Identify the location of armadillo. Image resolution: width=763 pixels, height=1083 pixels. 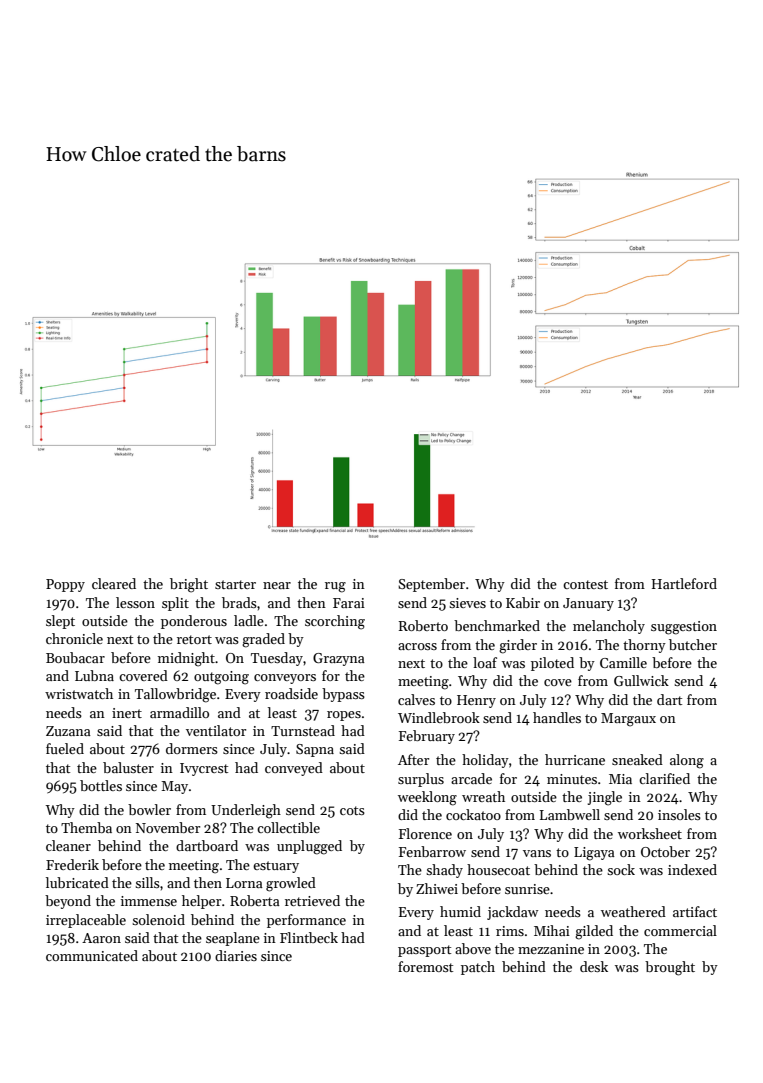
(179, 712).
